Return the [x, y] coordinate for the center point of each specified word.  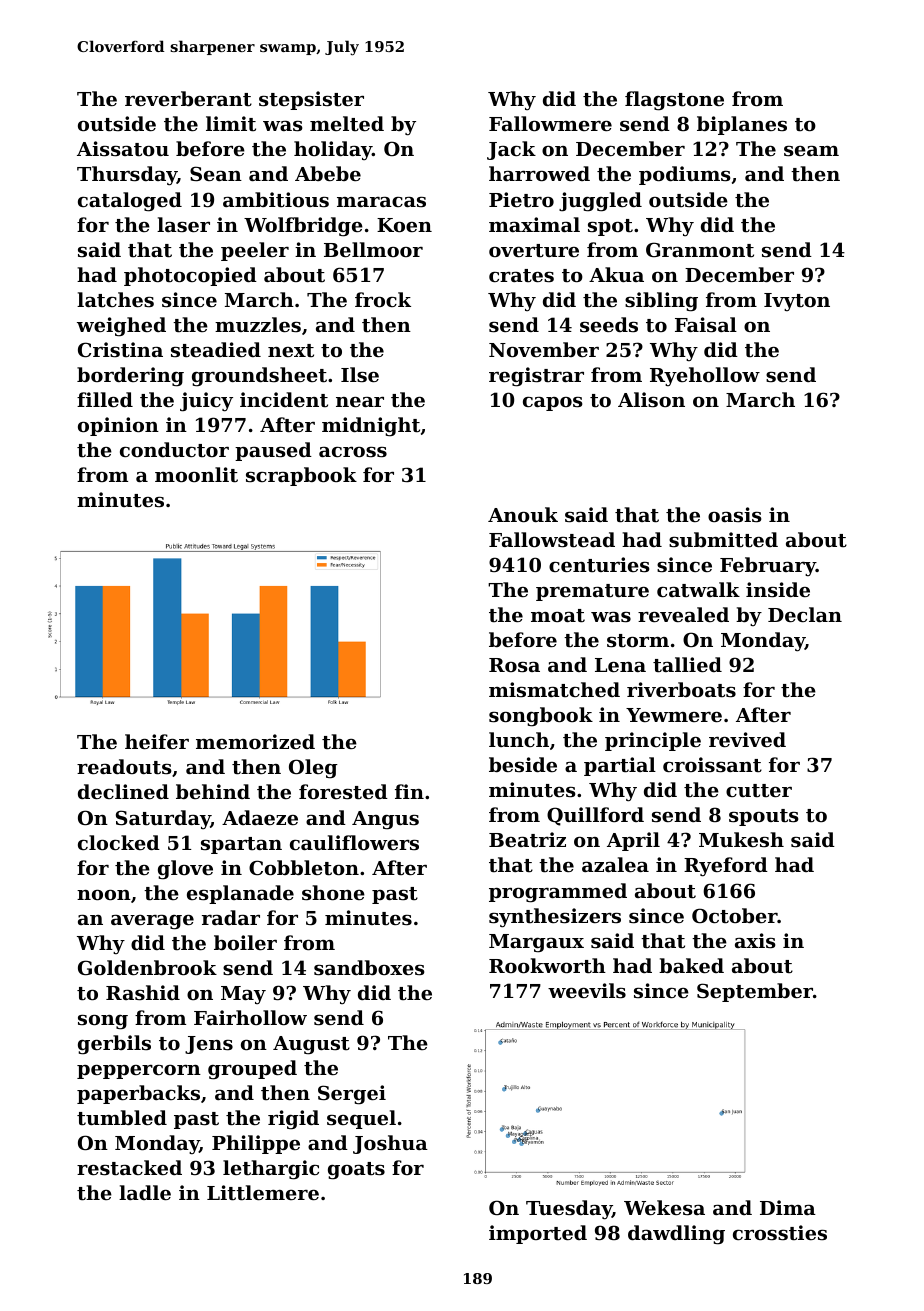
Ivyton [797, 302]
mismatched [554, 690]
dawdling [676, 1235]
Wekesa [664, 1208]
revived [747, 739]
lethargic [271, 1170]
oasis [735, 515]
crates [521, 276]
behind [213, 791]
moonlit [196, 475]
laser [183, 224]
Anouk [523, 514]
